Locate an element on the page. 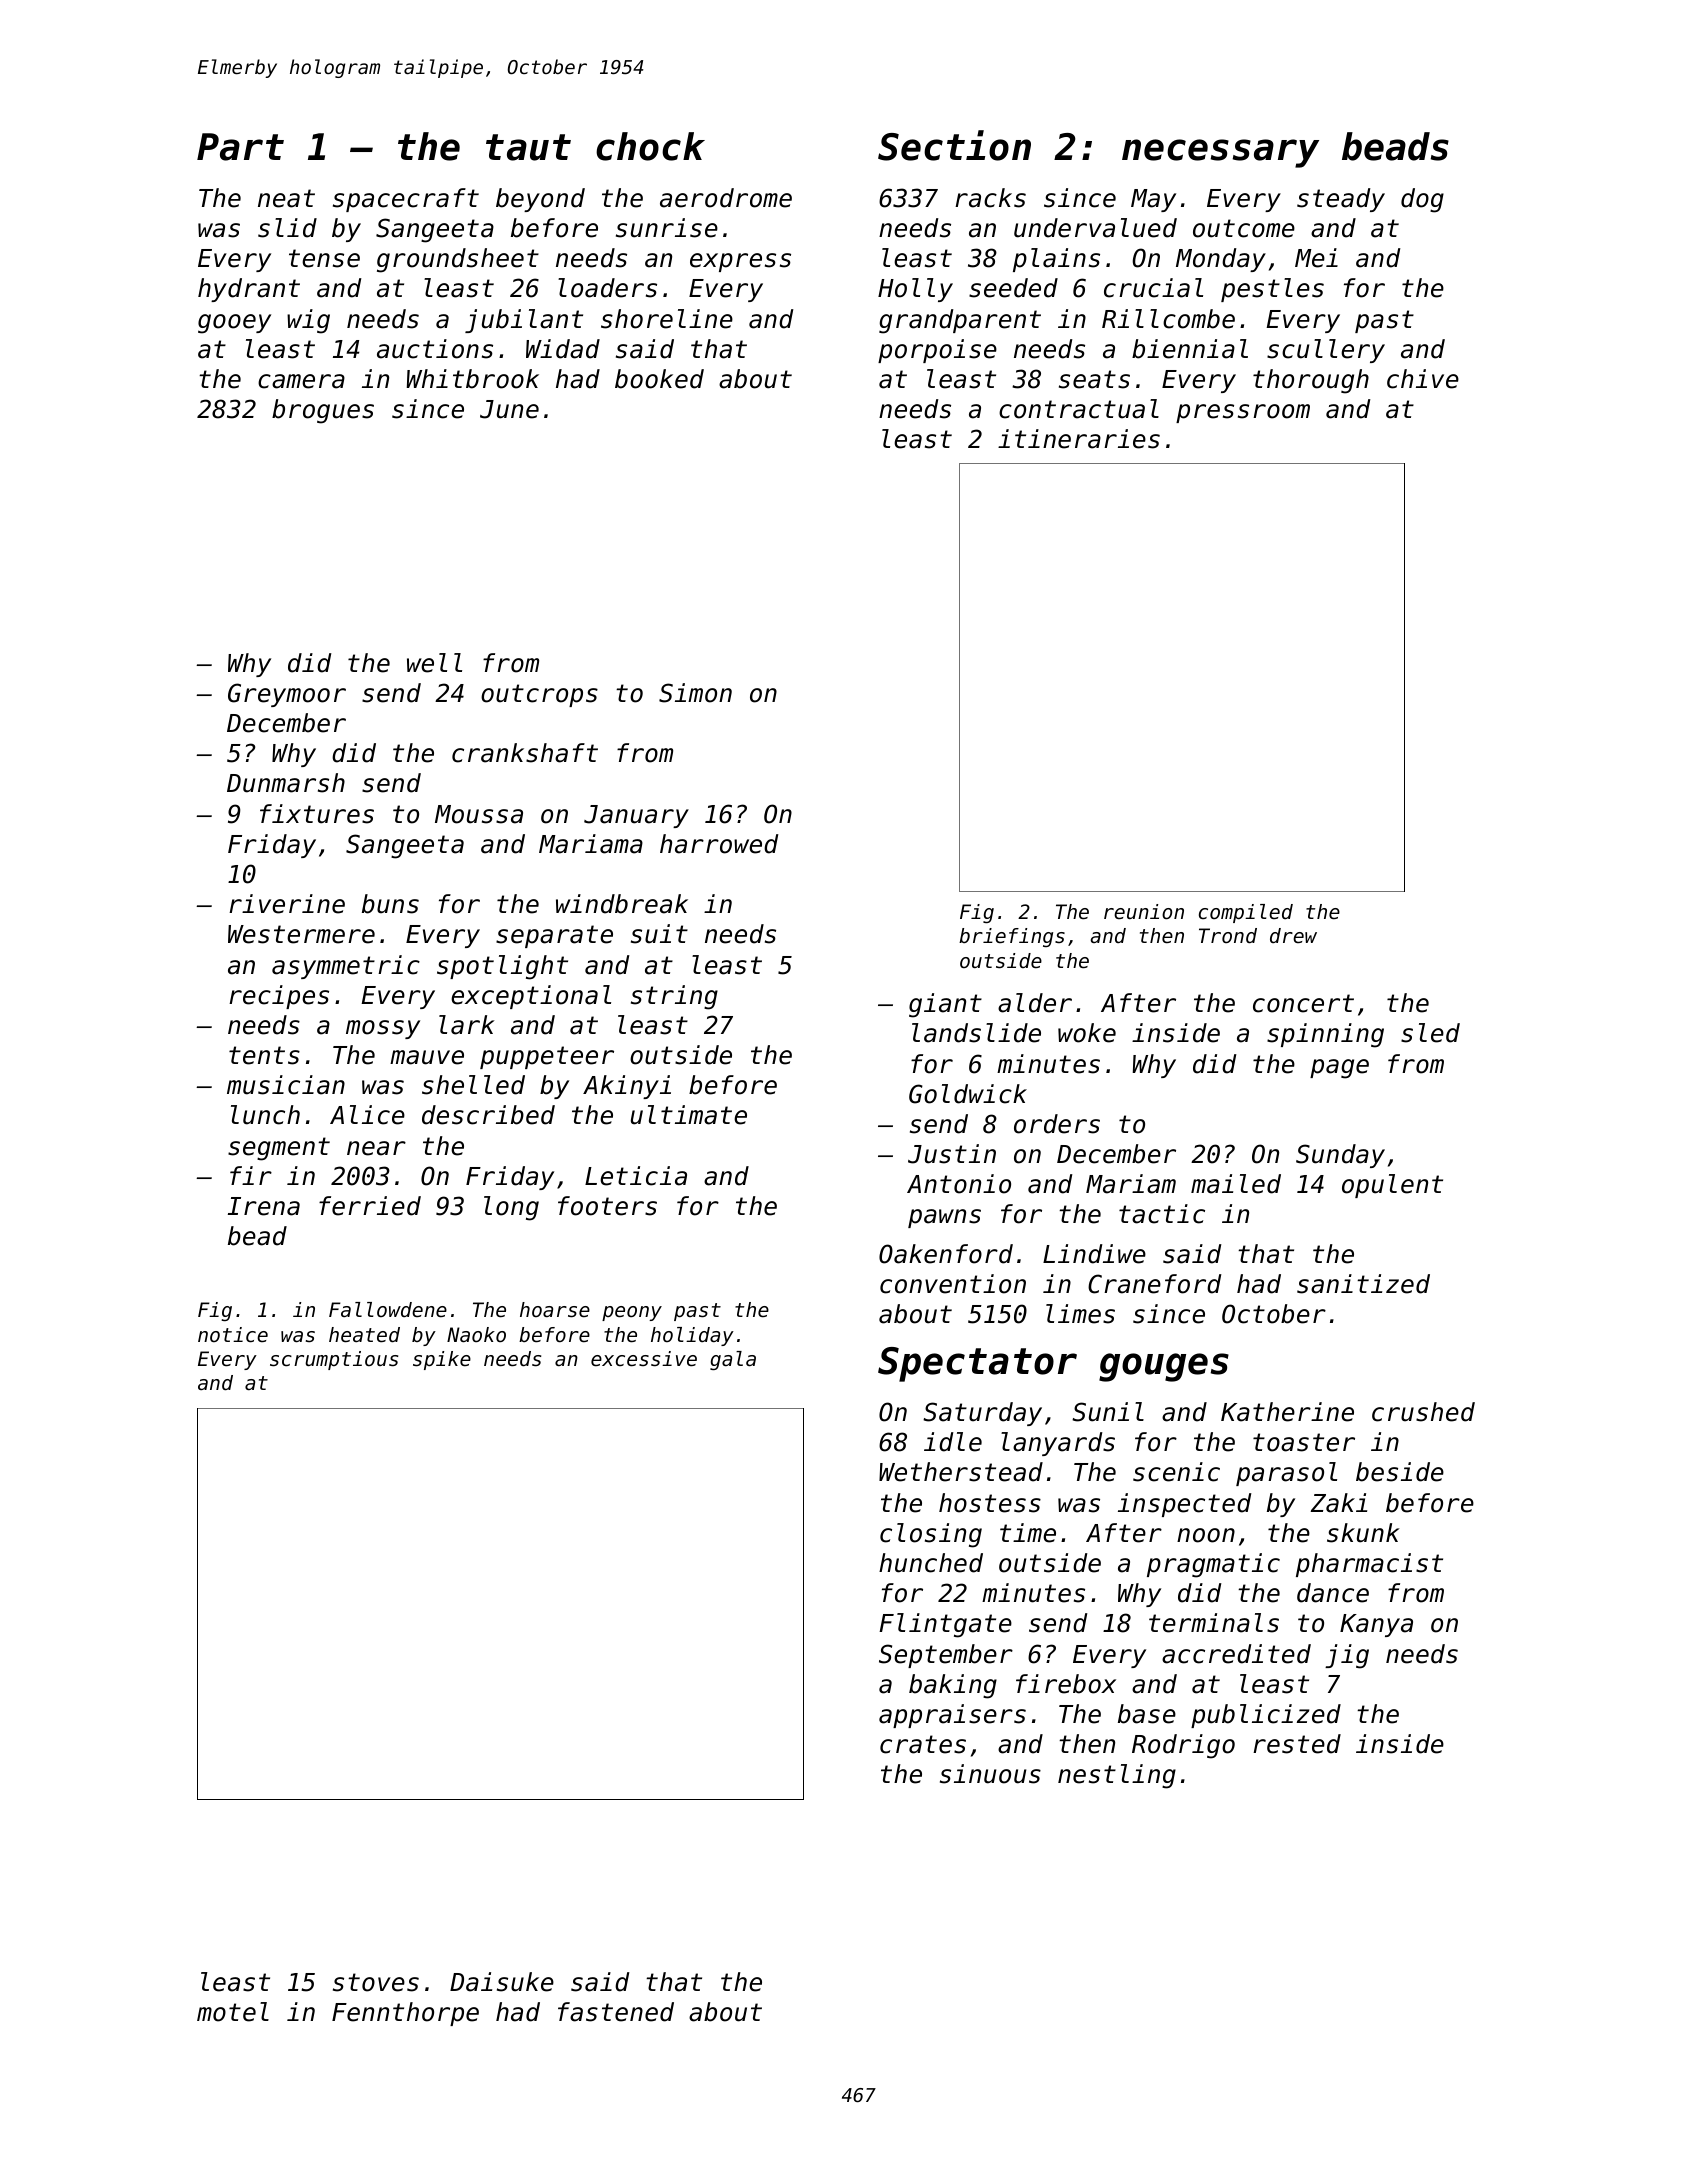 This document has width=1683, height=2178. ferried is located at coordinates (370, 1206).
